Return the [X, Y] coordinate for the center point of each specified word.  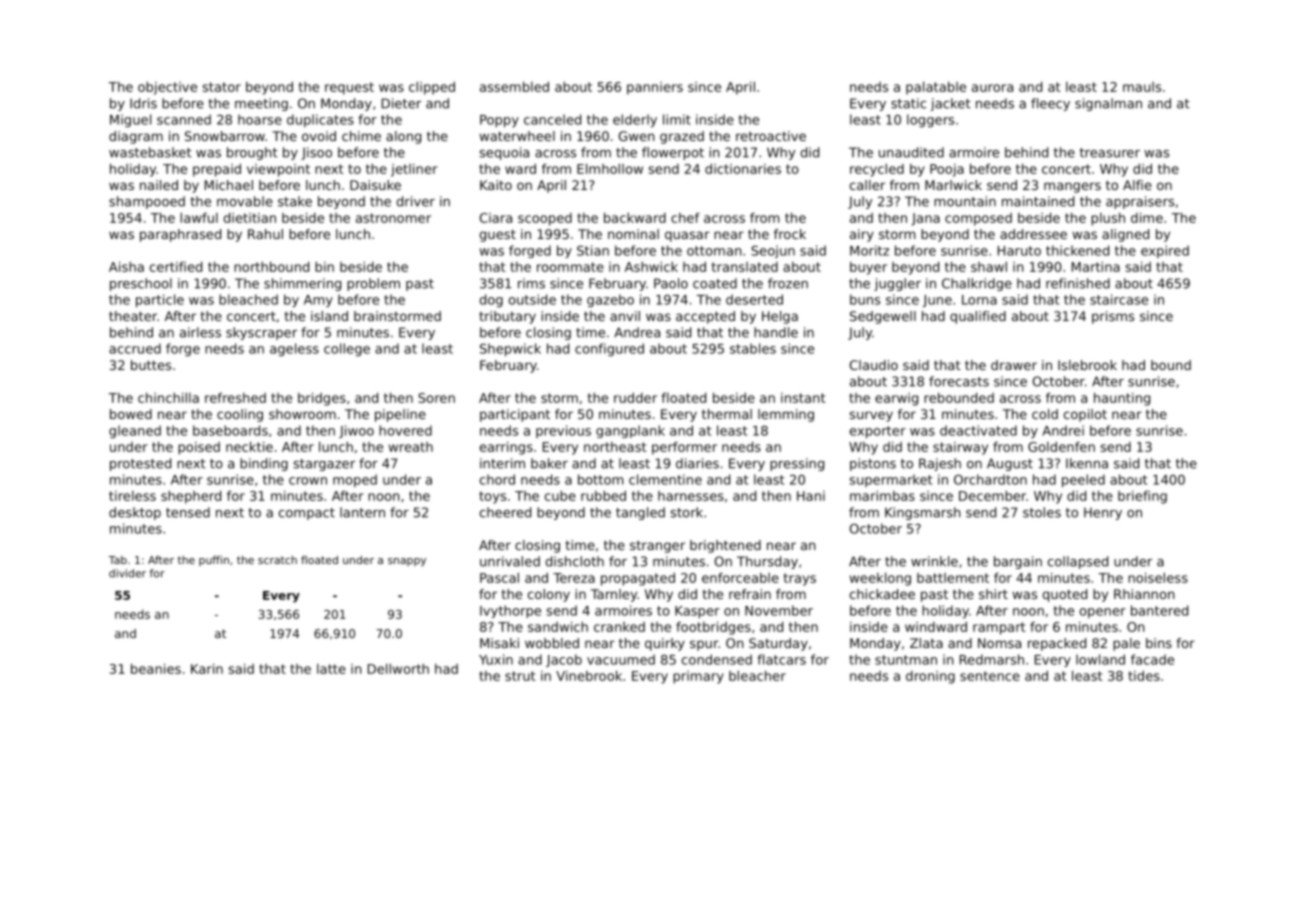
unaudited [911, 152]
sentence [990, 676]
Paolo [671, 283]
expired [1165, 251]
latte [331, 669]
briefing [1142, 497]
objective [167, 88]
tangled [640, 513]
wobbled [552, 643]
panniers [655, 88]
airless [200, 332]
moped [355, 480]
